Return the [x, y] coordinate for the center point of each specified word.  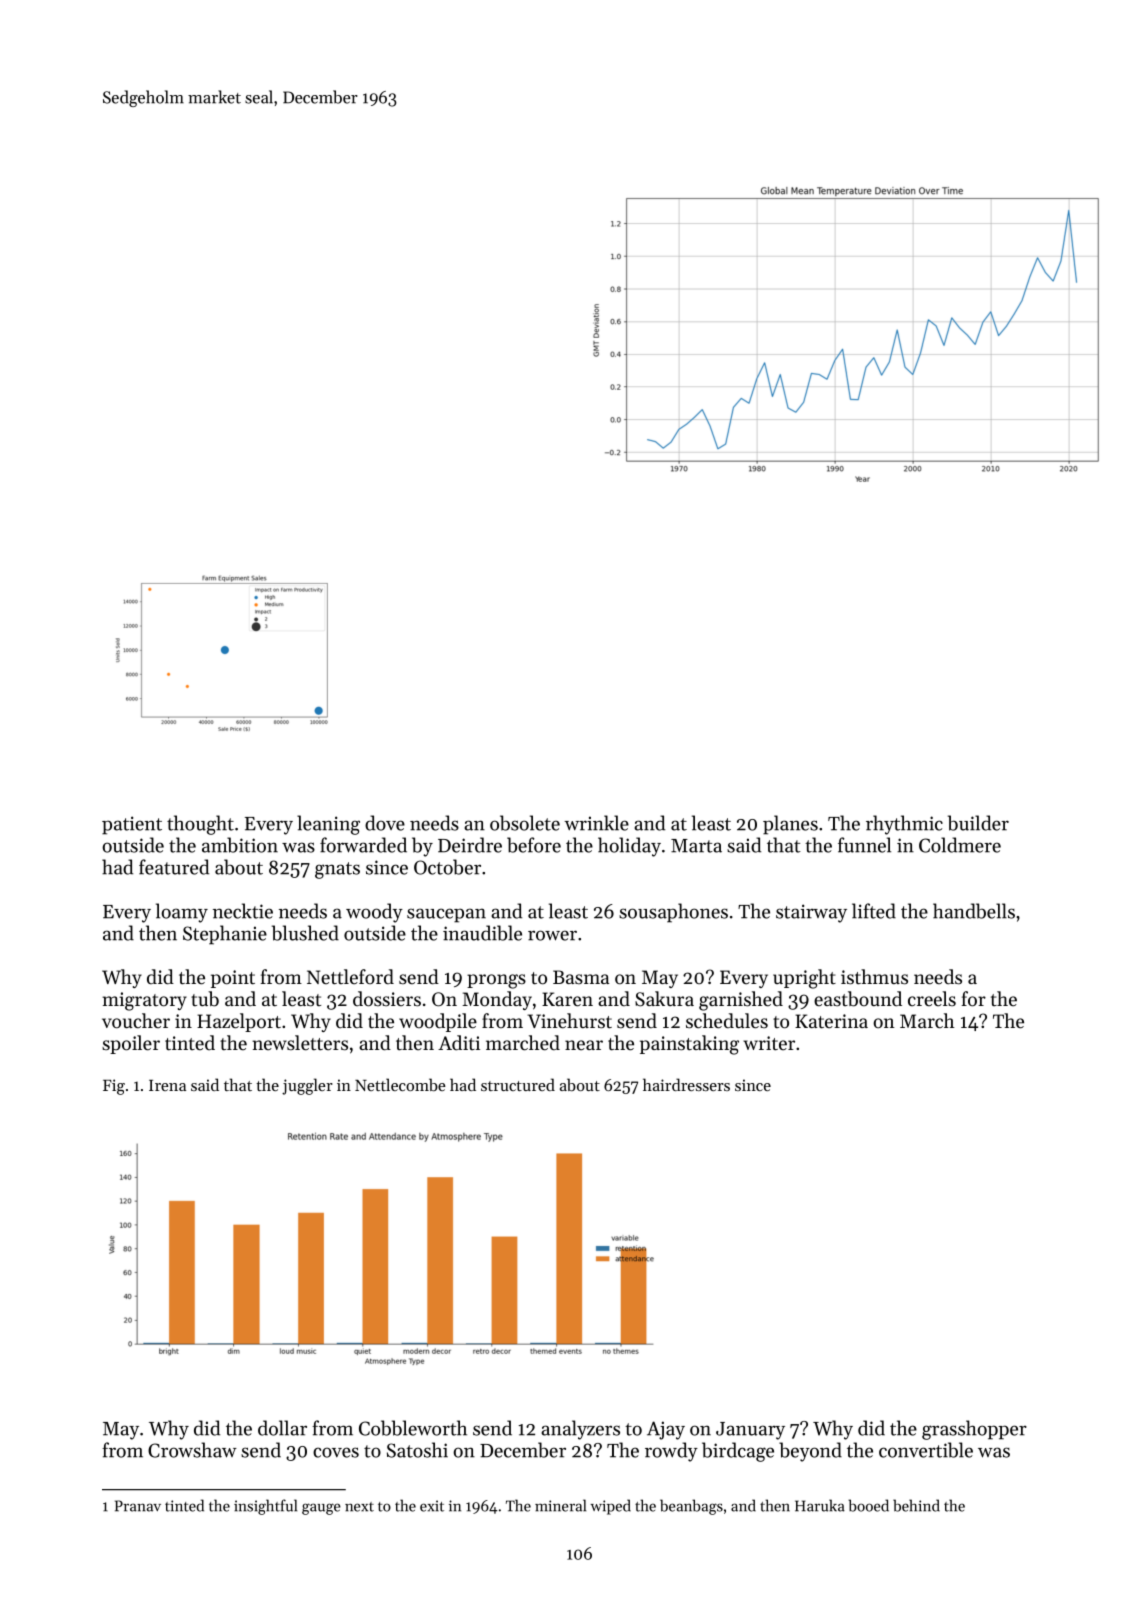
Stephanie [225, 935]
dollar [282, 1428]
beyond [810, 1452]
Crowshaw [192, 1450]
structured [518, 1084]
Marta [696, 846]
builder [978, 823]
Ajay [666, 1430]
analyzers [580, 1430]
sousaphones [673, 913]
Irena [167, 1085]
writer [769, 1043]
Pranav [138, 1506]
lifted [874, 911]
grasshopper [974, 1430]
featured [174, 867]
